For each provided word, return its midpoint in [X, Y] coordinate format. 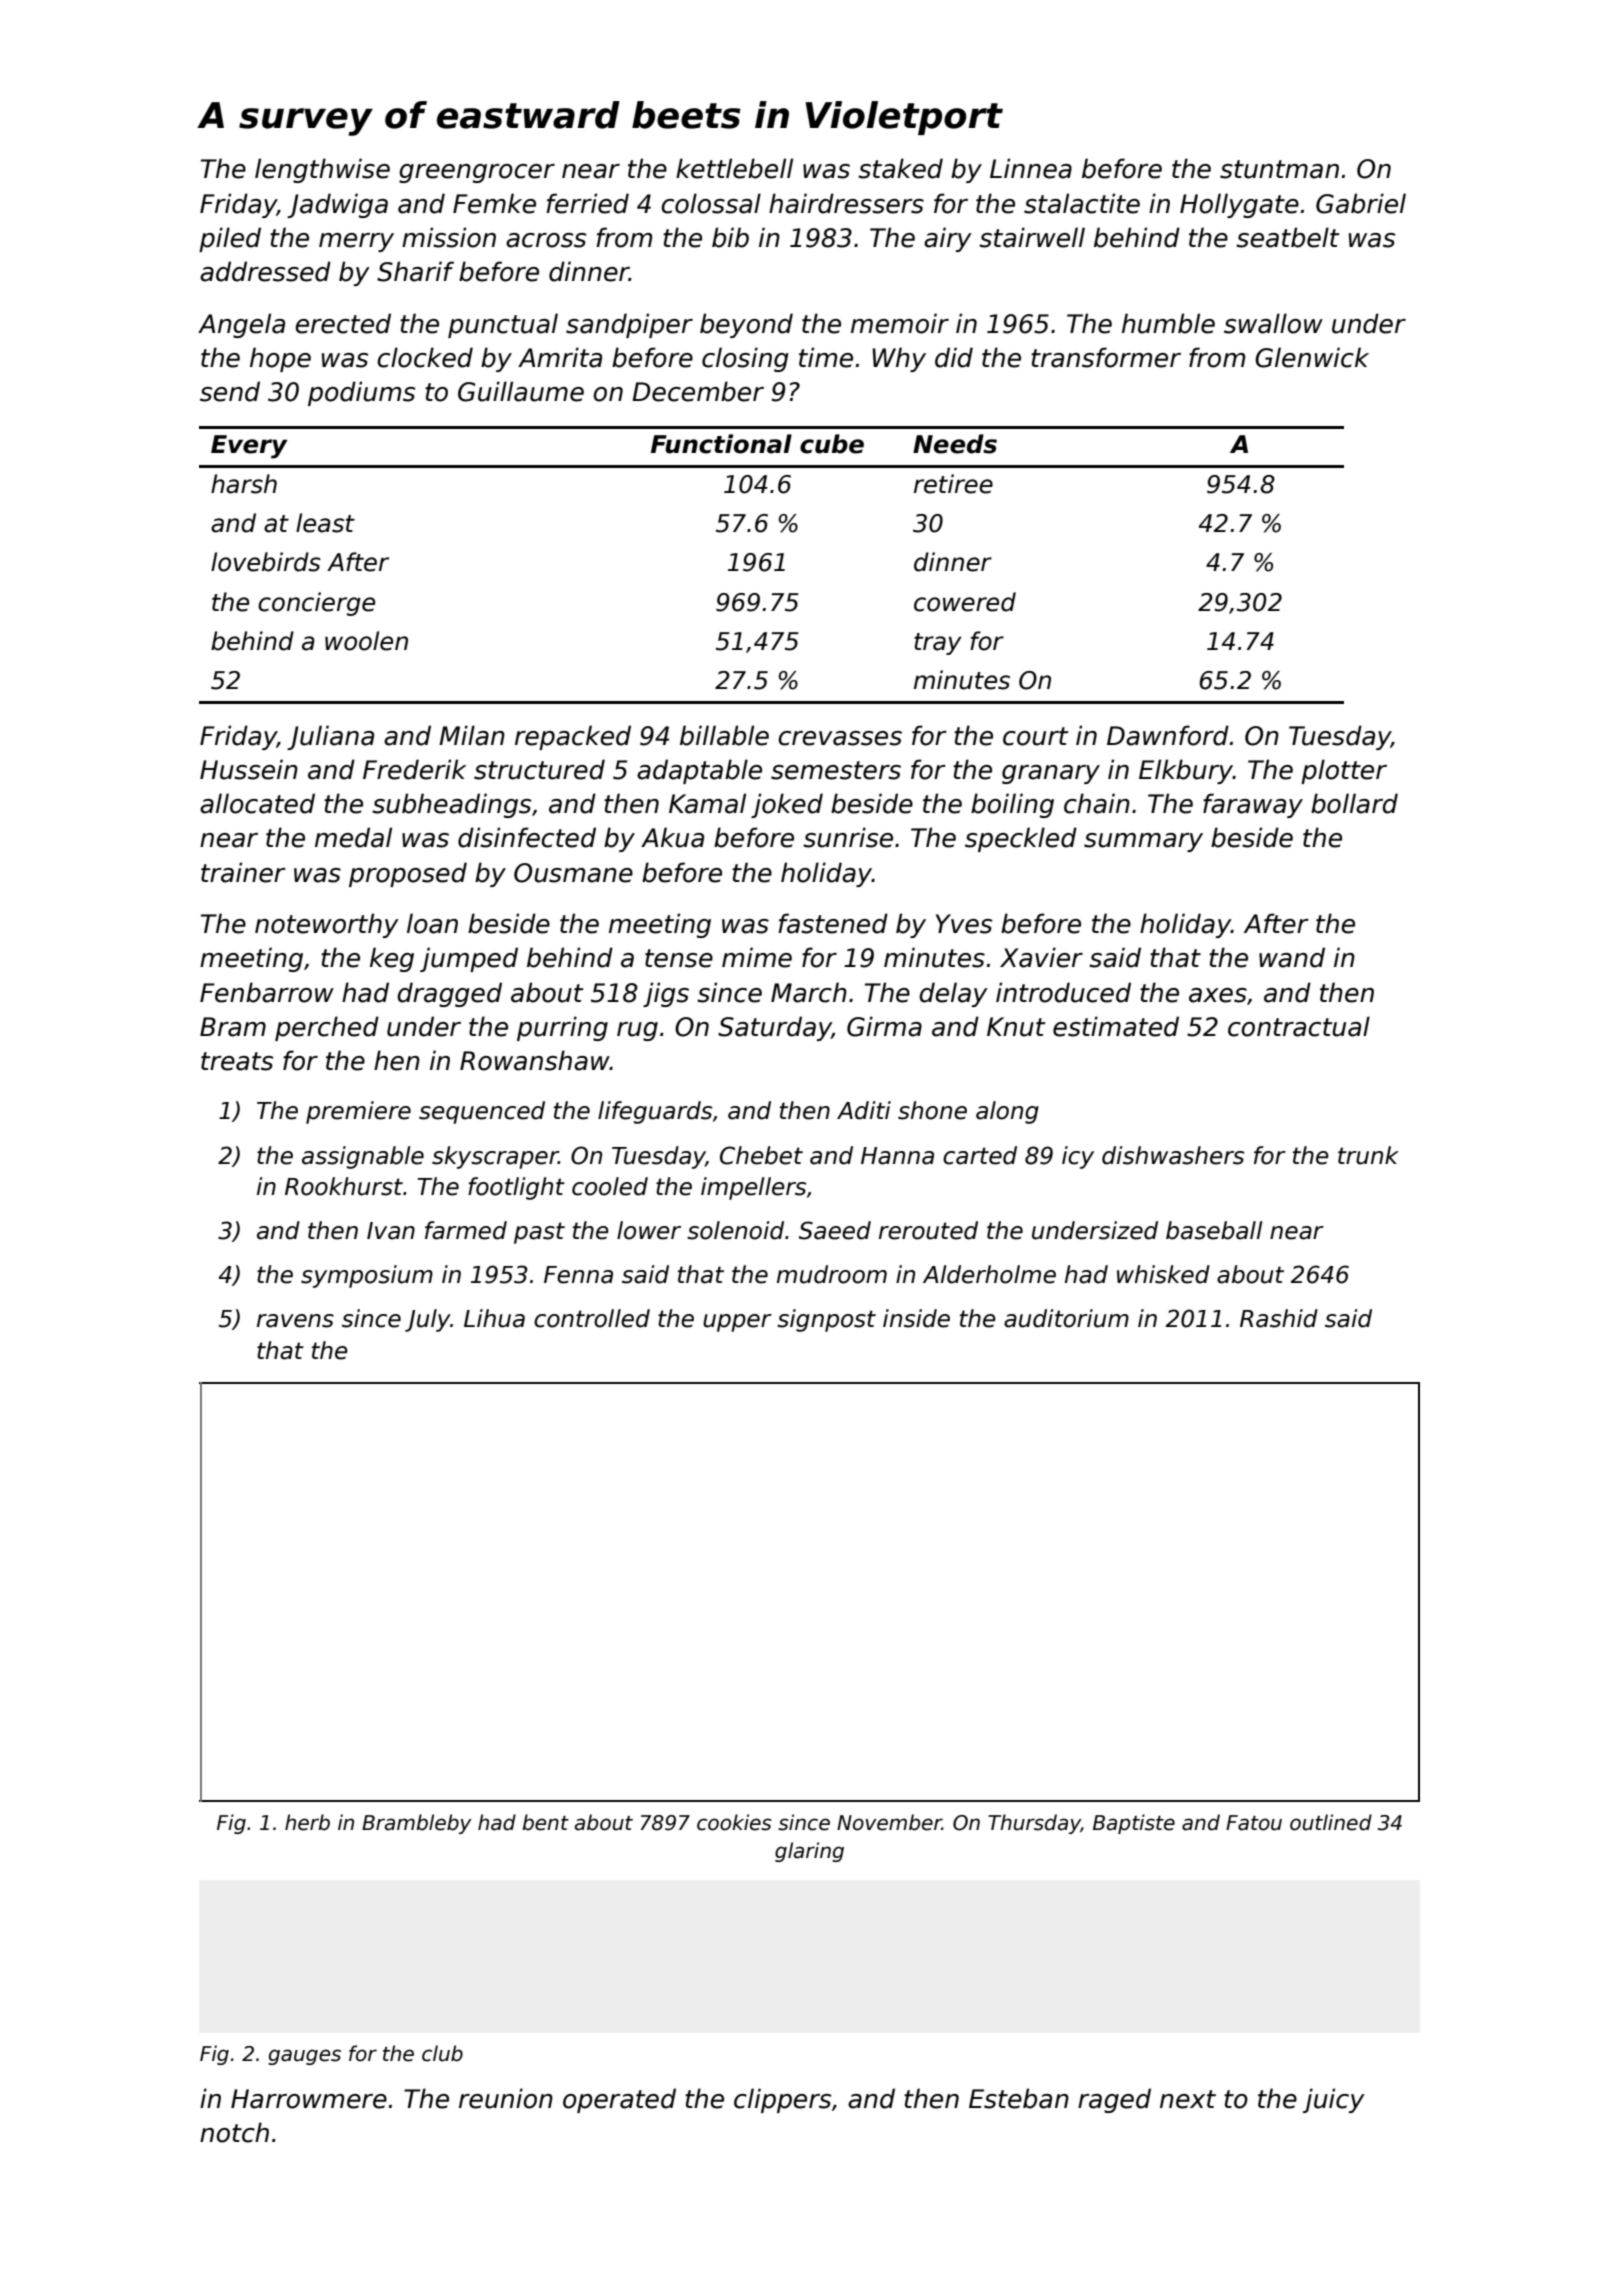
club [442, 2053]
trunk [1368, 1155]
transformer [1106, 357]
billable [724, 735]
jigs [666, 994]
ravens [295, 1321]
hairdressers [846, 203]
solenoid [735, 1230]
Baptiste [1134, 1824]
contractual [1299, 1026]
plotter [1344, 771]
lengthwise [322, 170]
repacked [573, 737]
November [889, 1822]
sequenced [482, 1112]
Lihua [494, 1318]
